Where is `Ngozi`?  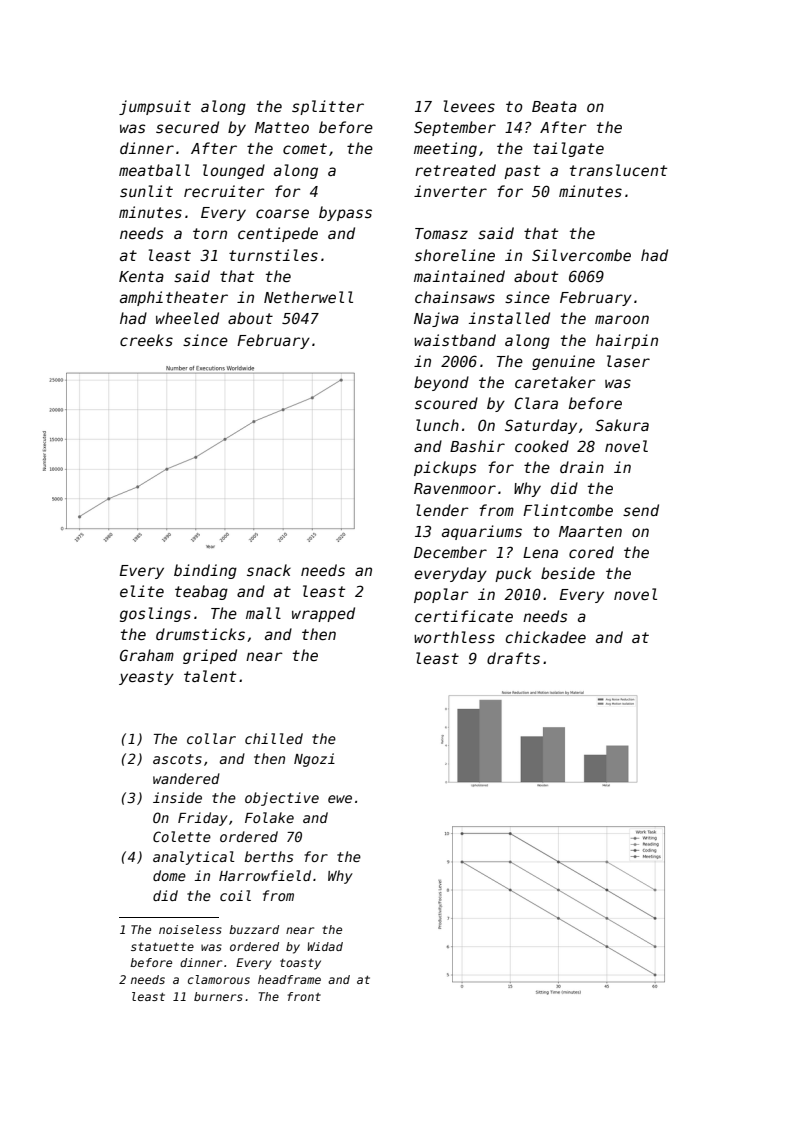
Ngozi is located at coordinates (314, 760).
